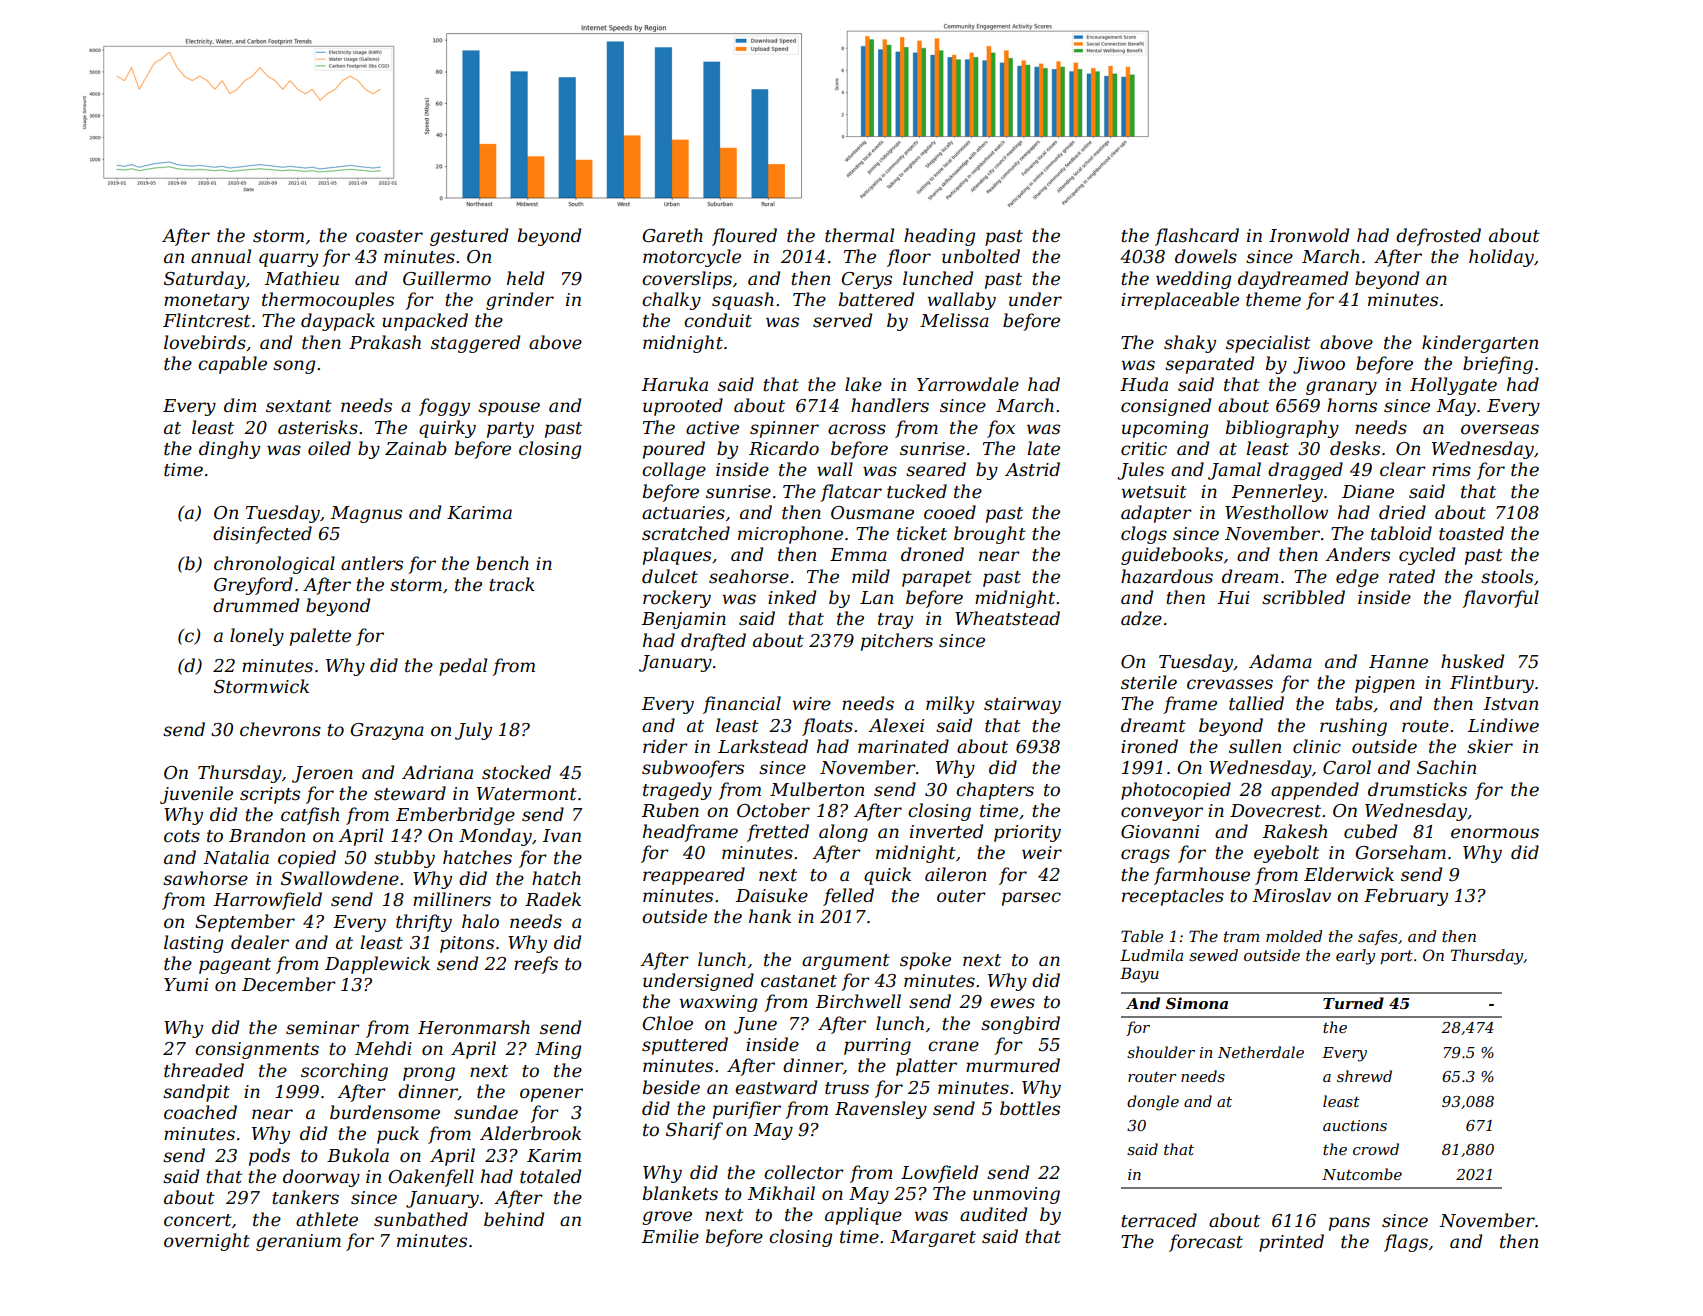  What do you see at coordinates (925, 961) in the image?
I see `spoke` at bounding box center [925, 961].
